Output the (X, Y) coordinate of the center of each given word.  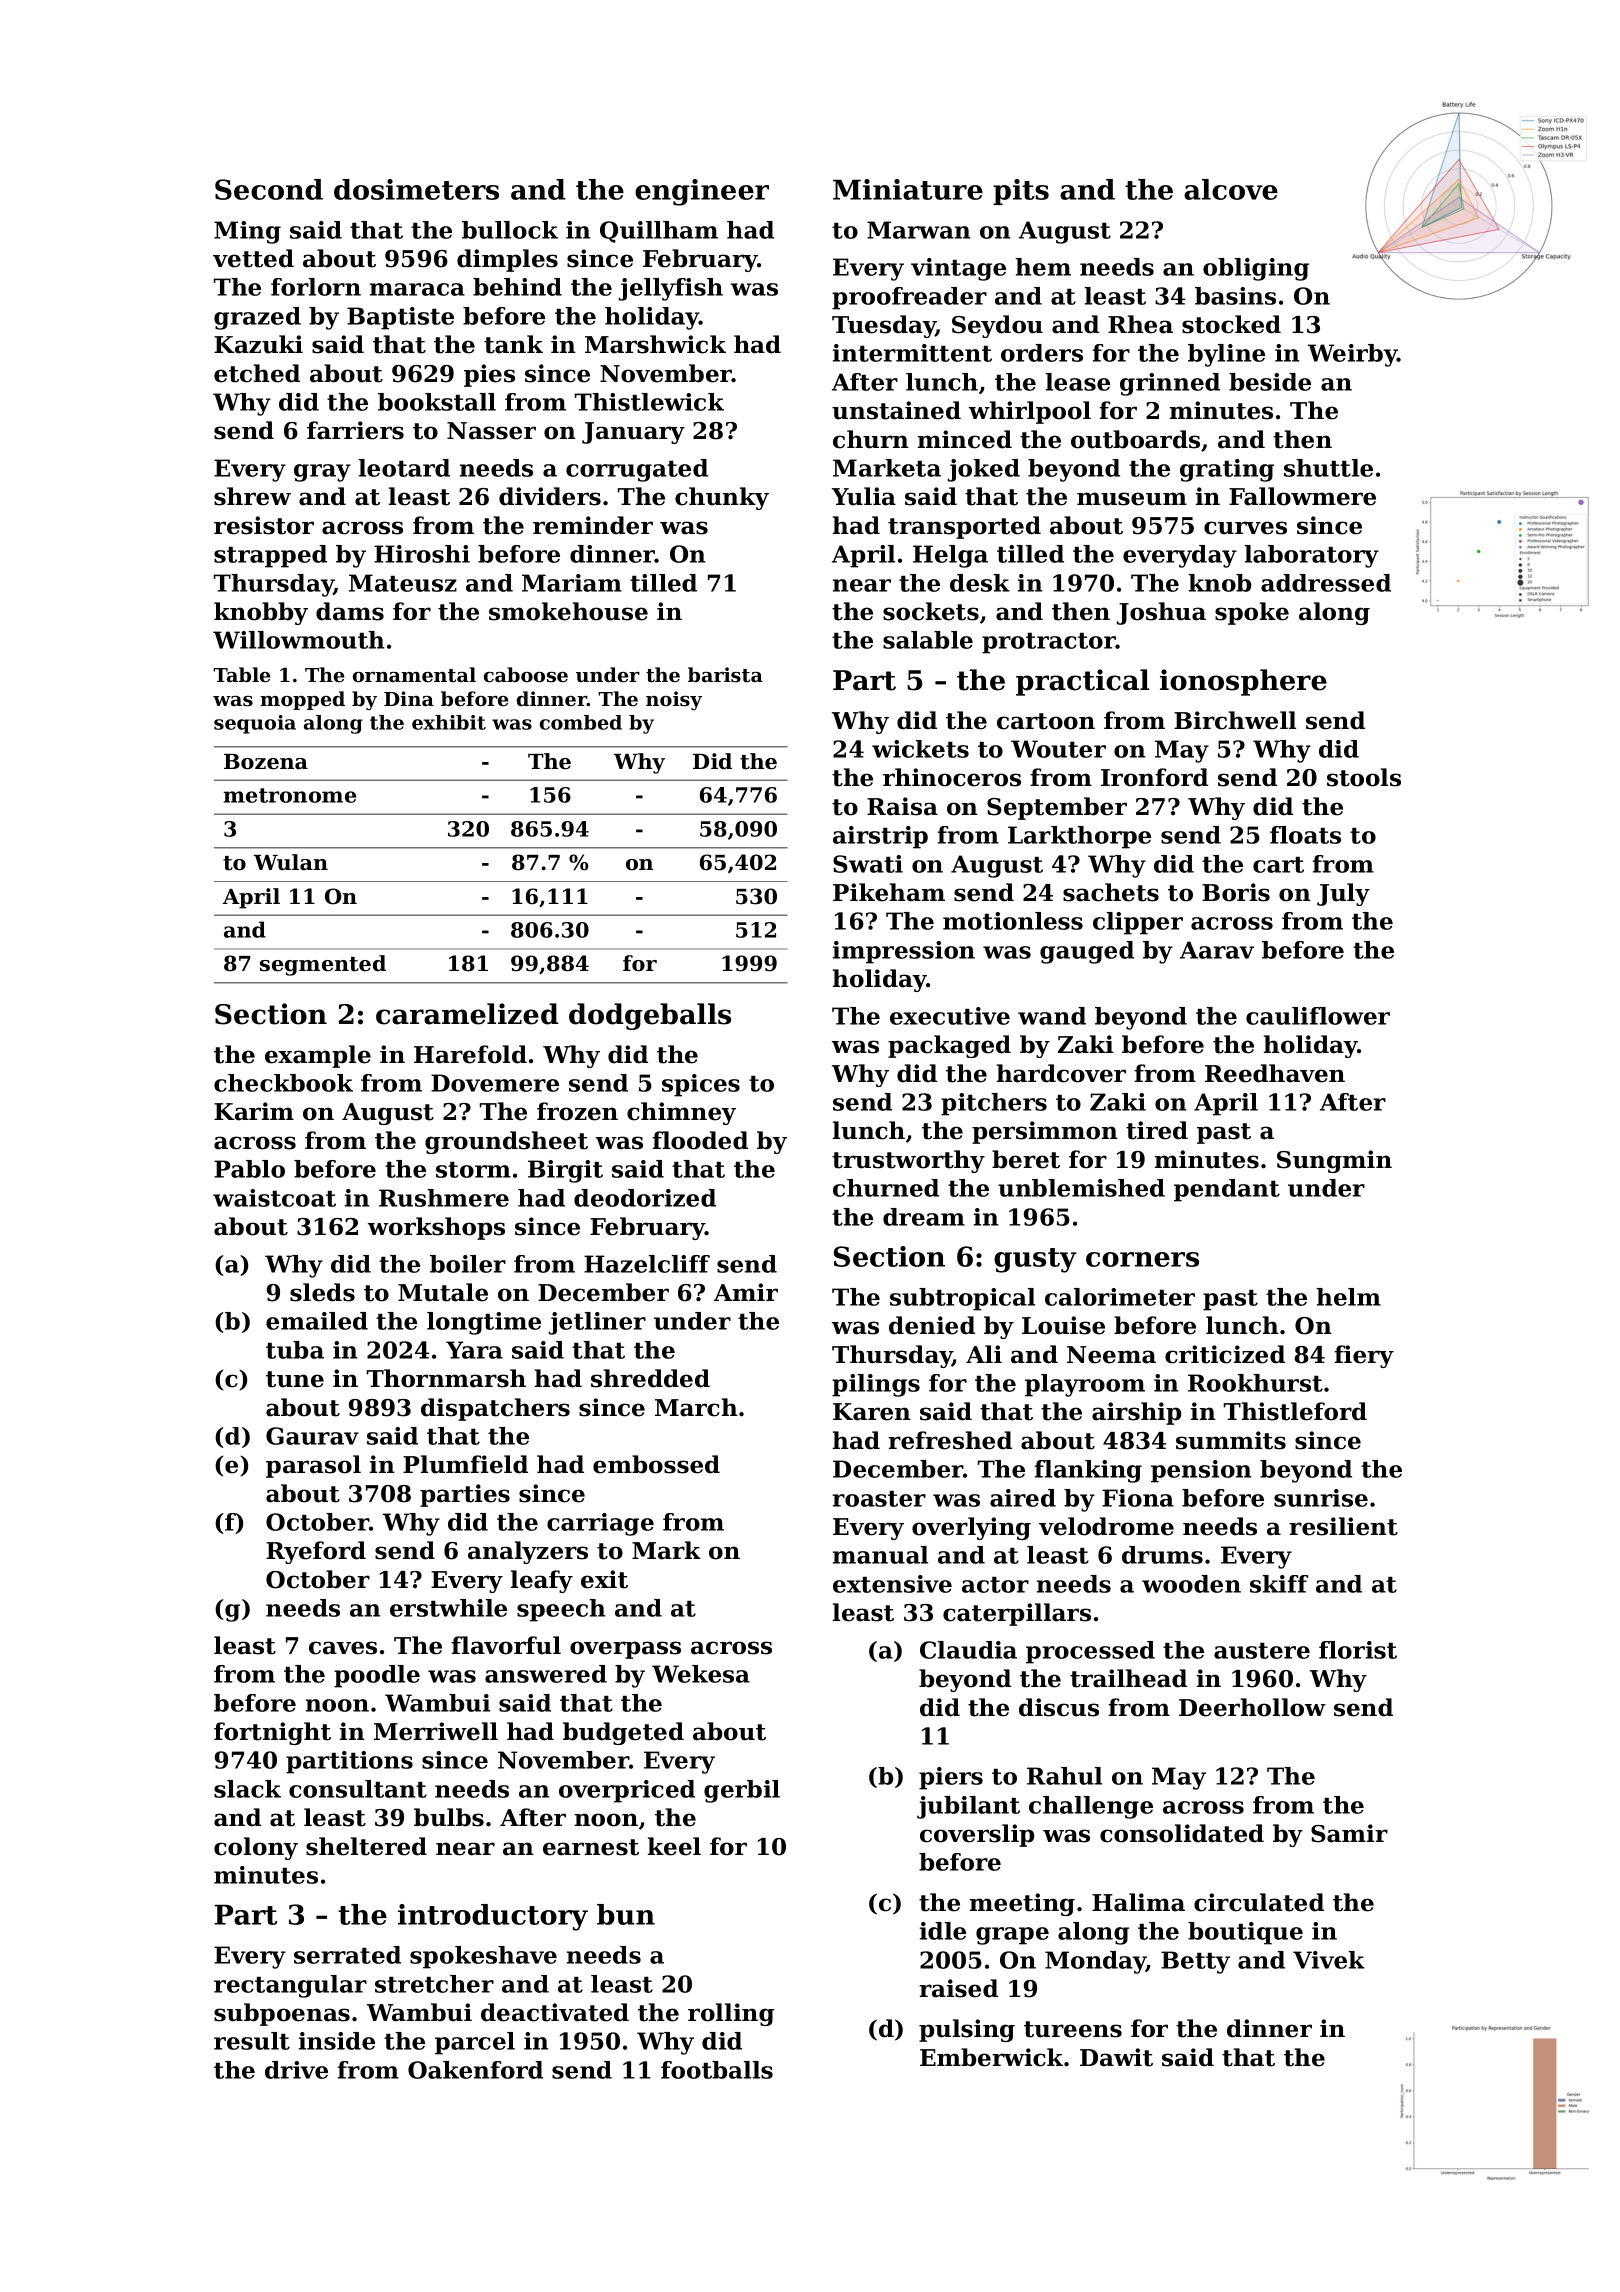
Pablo (249, 1169)
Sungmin (1334, 1161)
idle (943, 1931)
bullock (510, 230)
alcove (1231, 189)
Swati (868, 864)
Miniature (908, 189)
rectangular (290, 1986)
